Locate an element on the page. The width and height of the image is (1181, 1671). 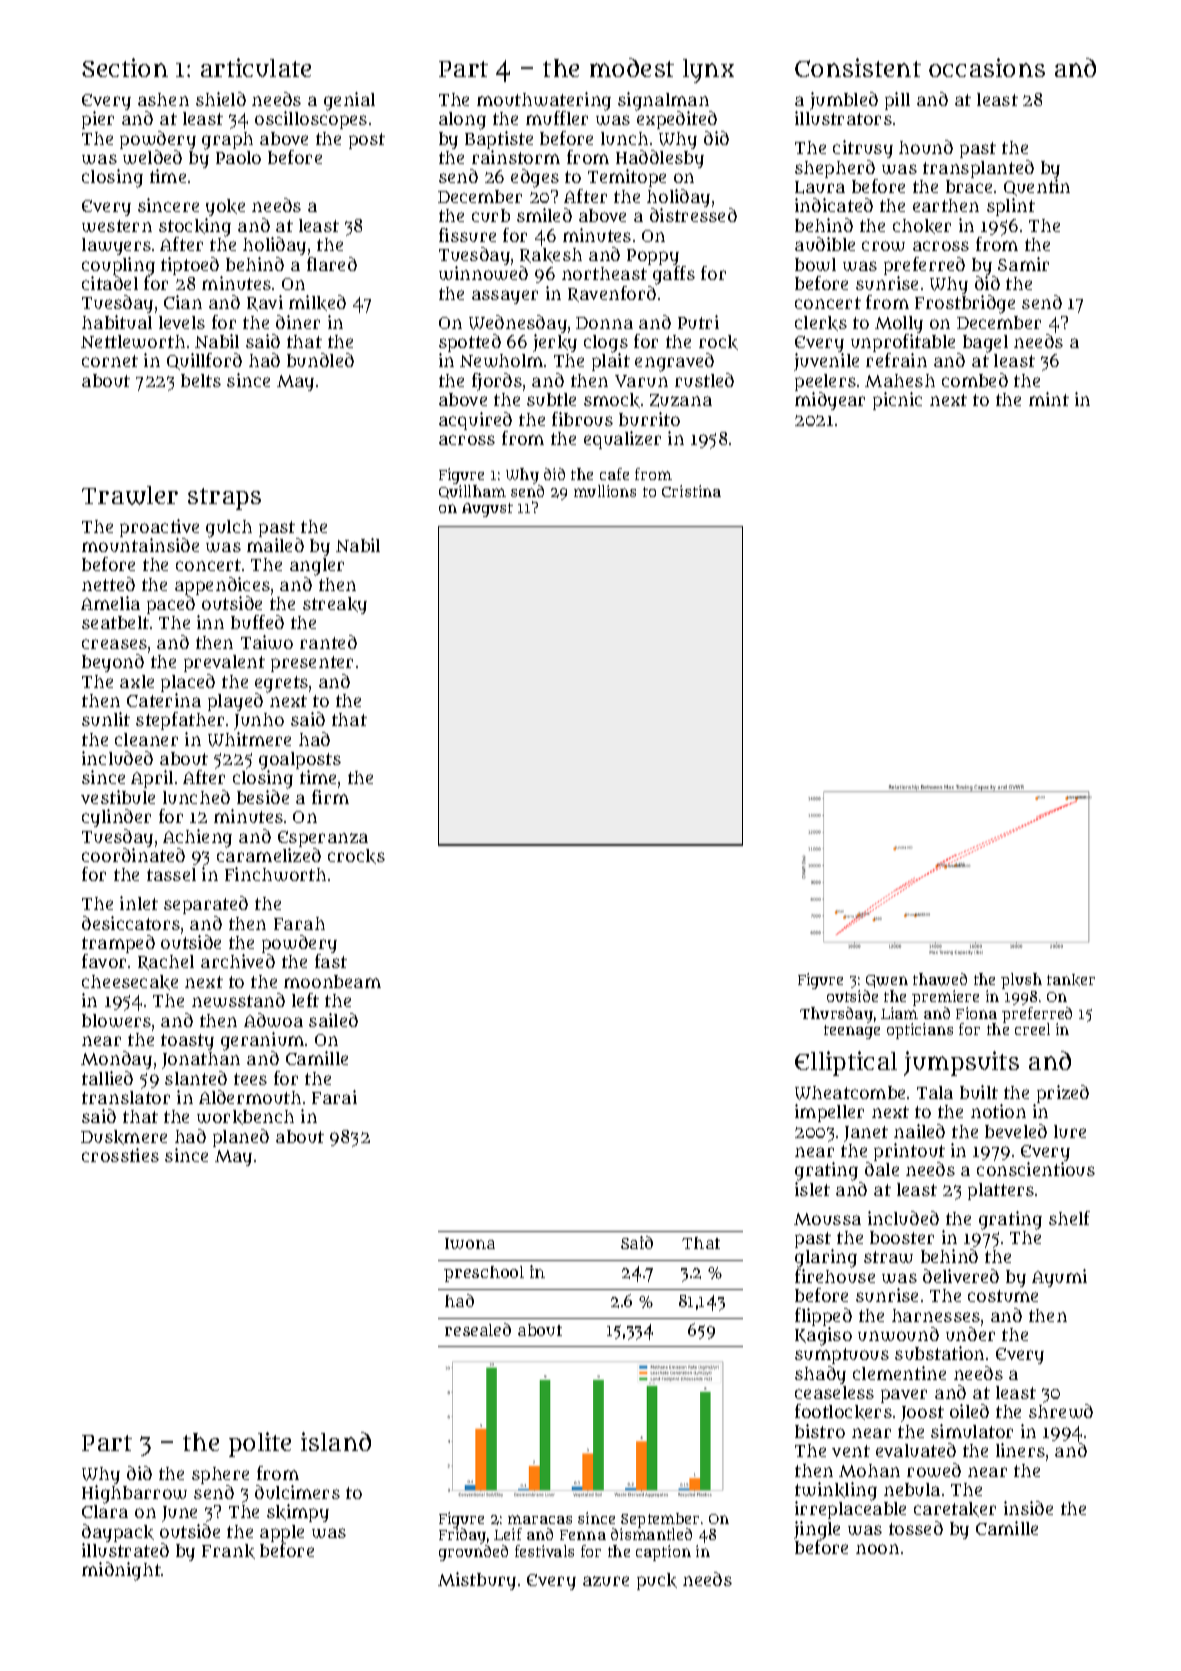
firm is located at coordinates (330, 797).
